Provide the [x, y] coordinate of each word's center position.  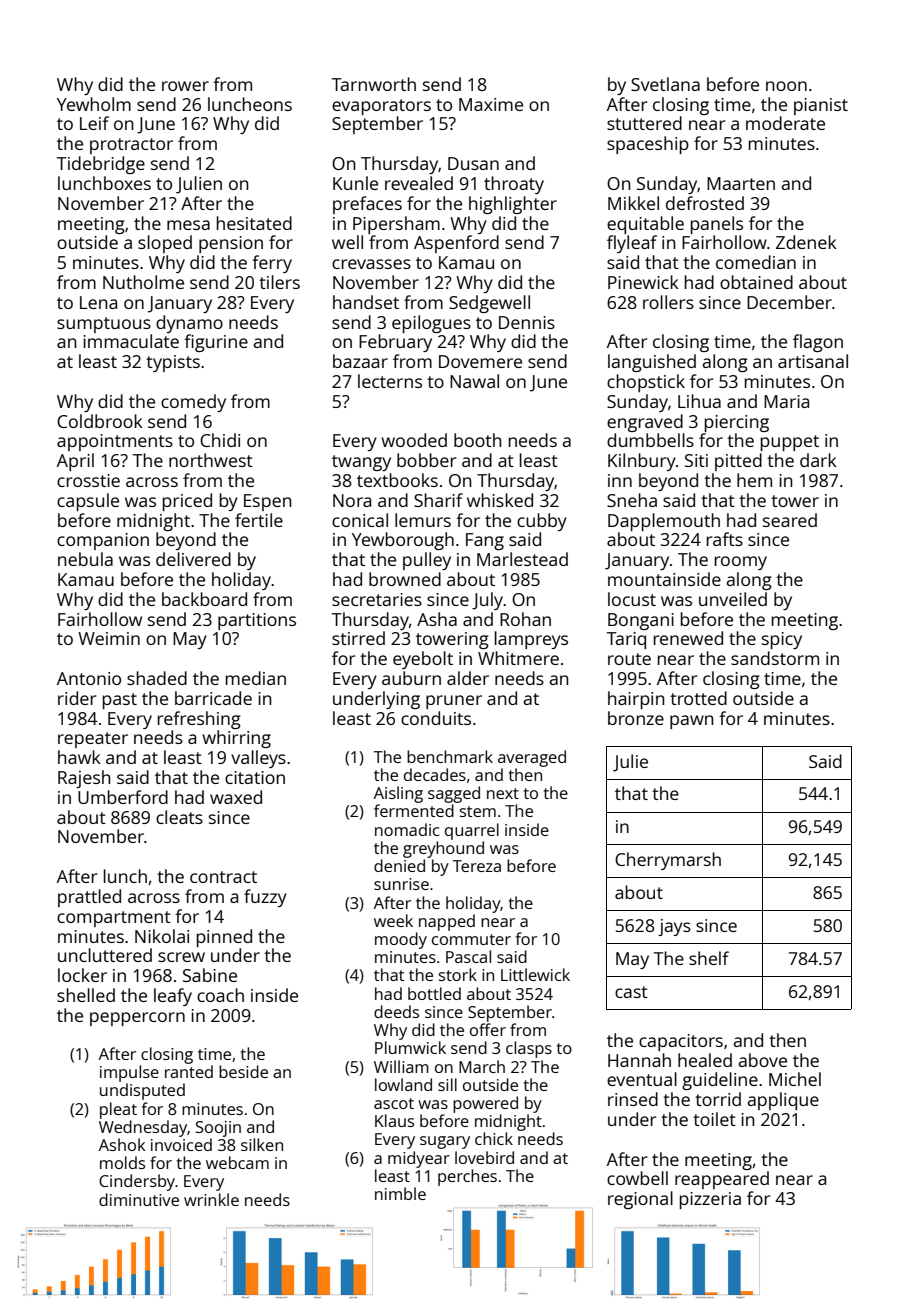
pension [231, 244]
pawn [692, 722]
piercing [737, 423]
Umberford [123, 797]
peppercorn [137, 1019]
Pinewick [643, 282]
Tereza [477, 866]
